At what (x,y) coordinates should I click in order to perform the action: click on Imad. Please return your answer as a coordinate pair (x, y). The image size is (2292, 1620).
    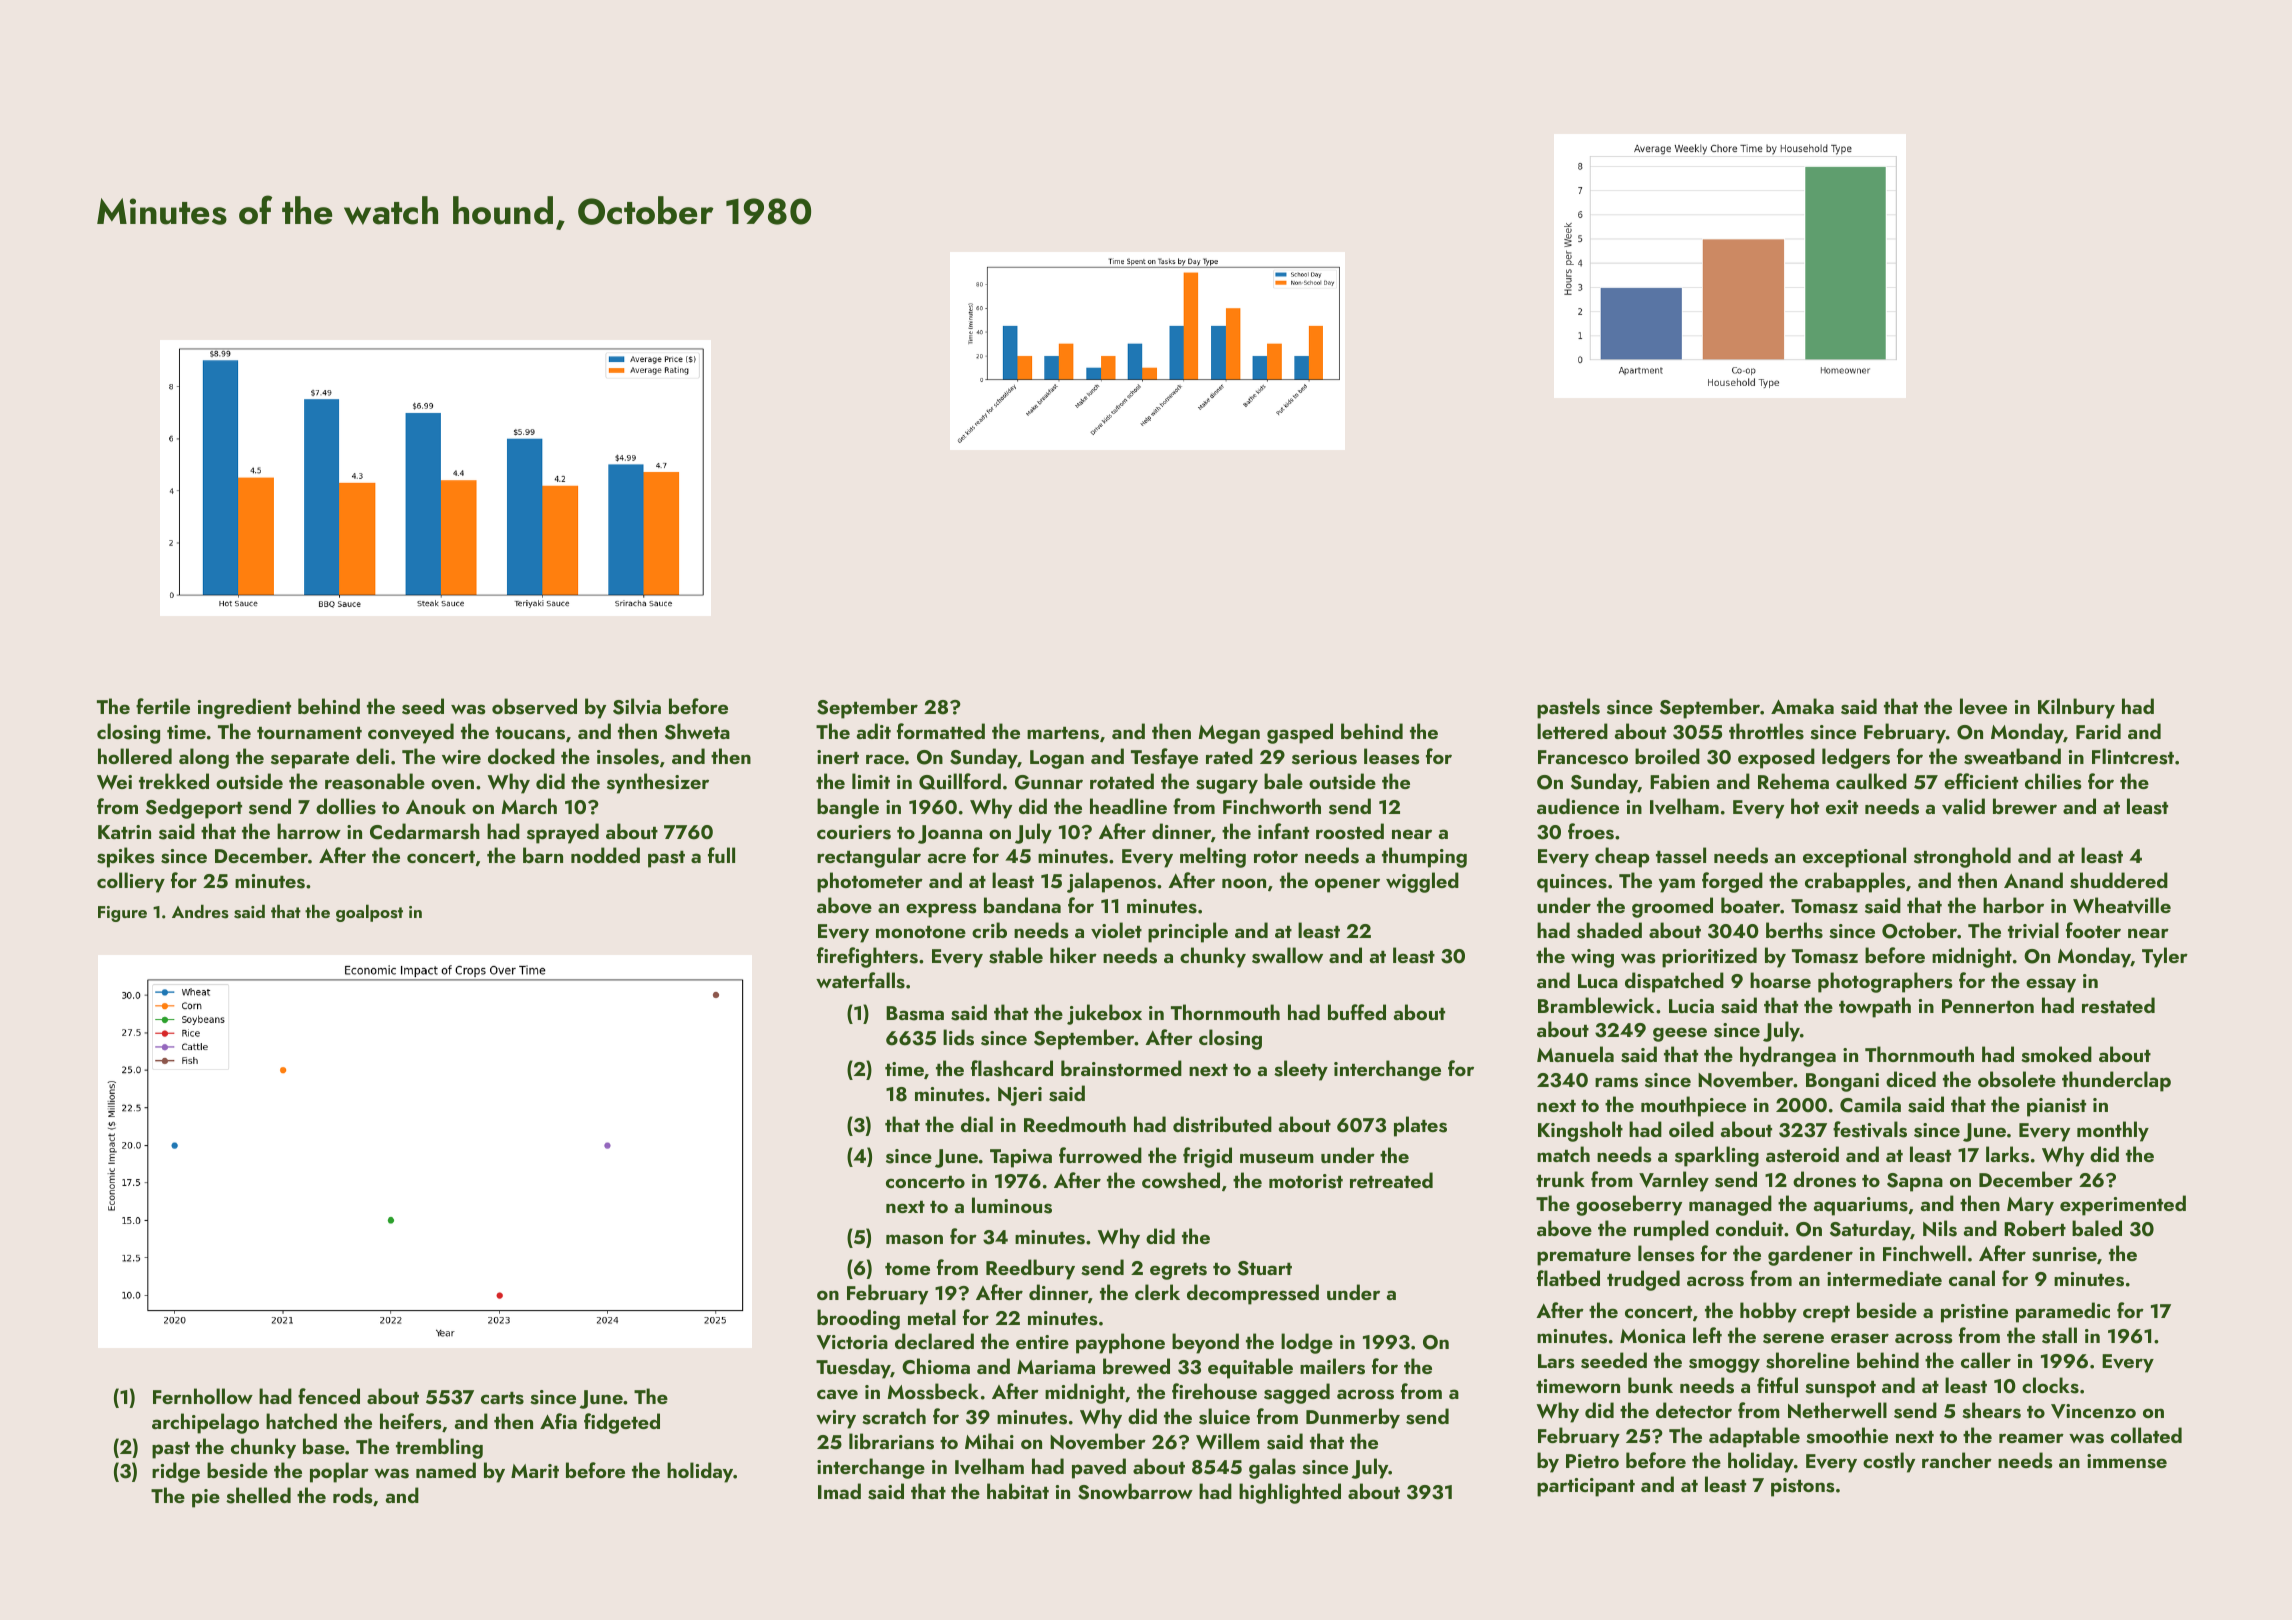
    Looking at the image, I should click on (839, 1491).
